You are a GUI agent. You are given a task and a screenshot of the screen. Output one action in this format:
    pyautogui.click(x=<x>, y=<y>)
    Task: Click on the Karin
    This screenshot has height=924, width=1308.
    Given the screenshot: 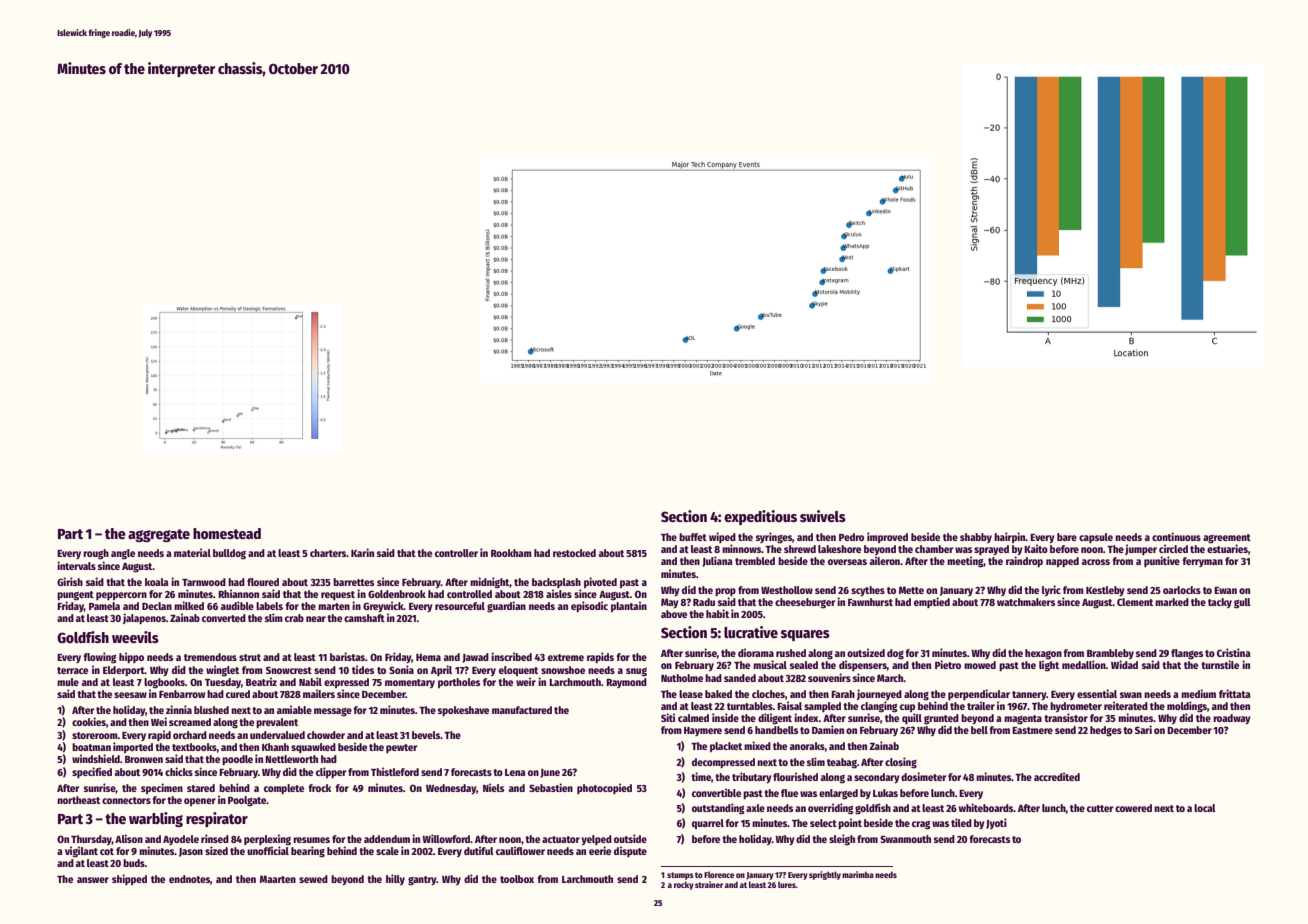 What is the action you would take?
    pyautogui.click(x=362, y=552)
